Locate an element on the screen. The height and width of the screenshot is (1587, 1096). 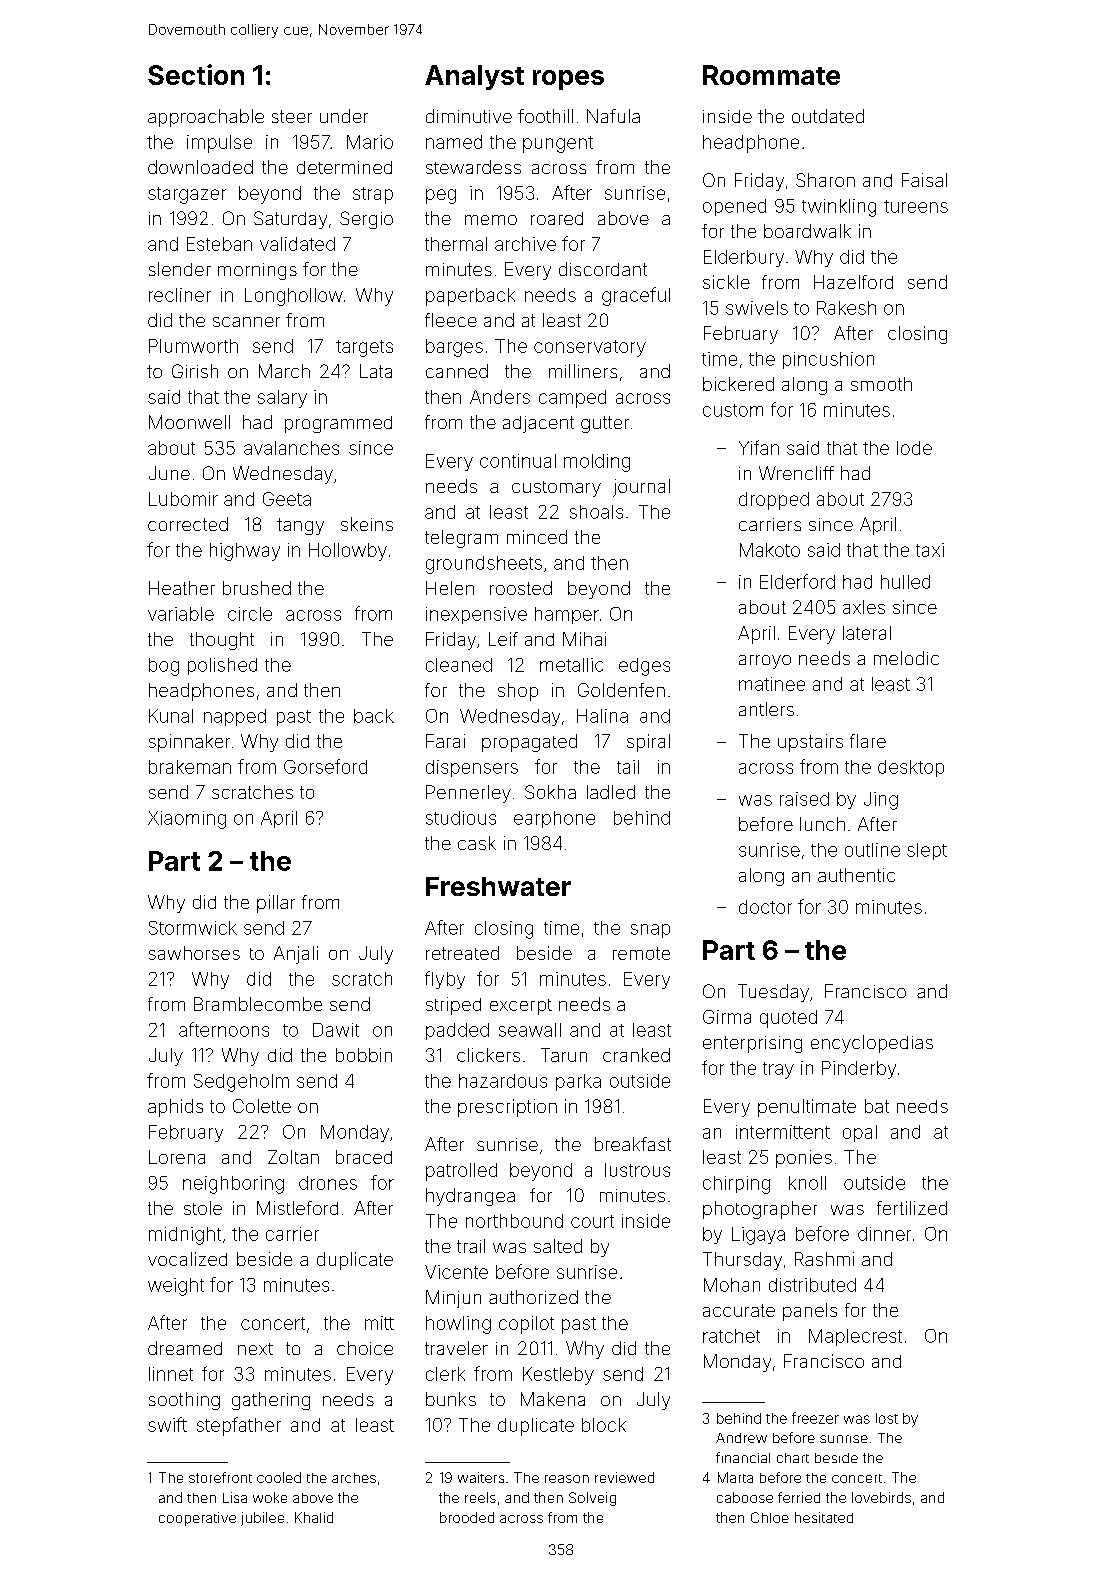
highway is located at coordinates (245, 552).
